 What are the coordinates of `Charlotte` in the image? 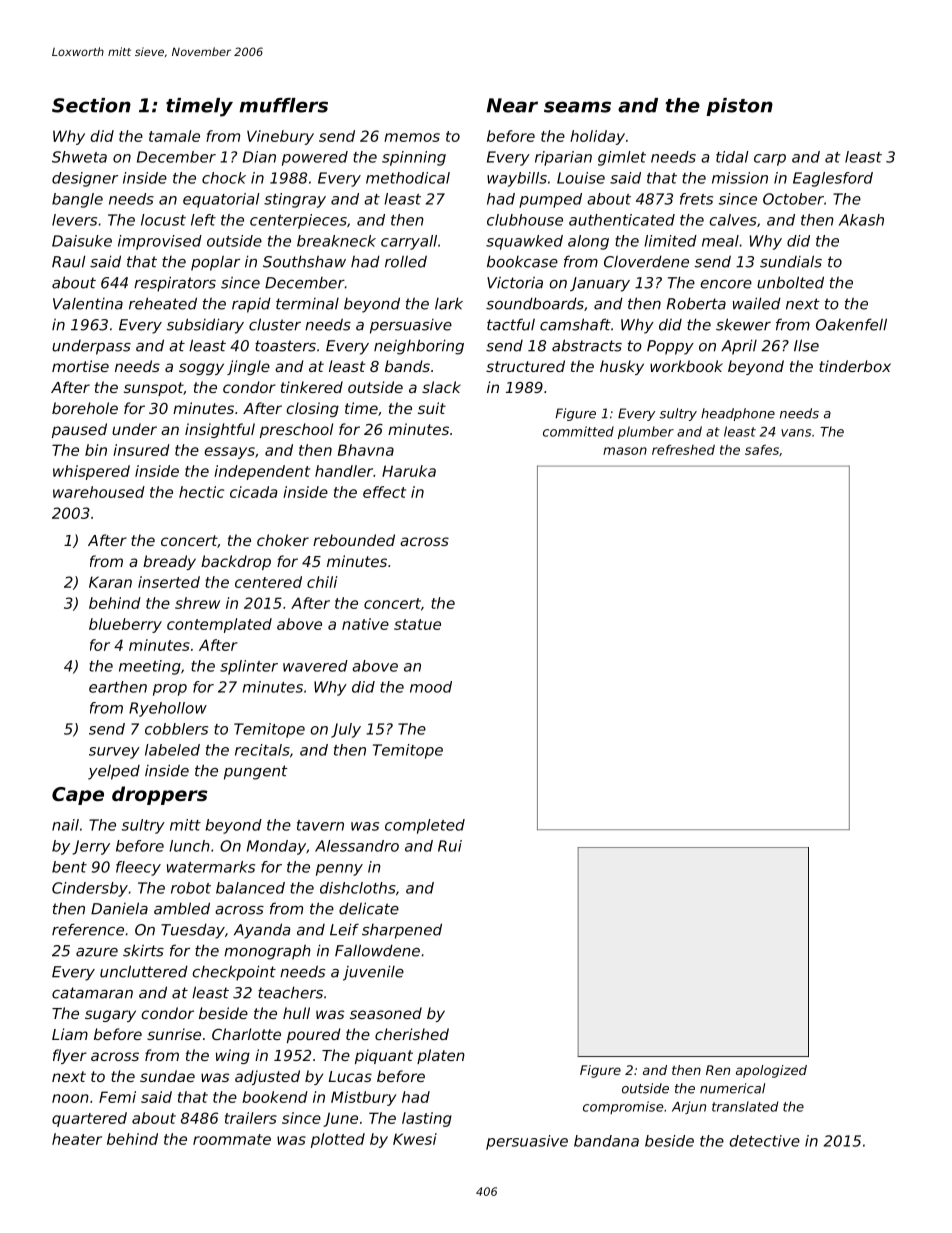 It's located at (246, 1034).
